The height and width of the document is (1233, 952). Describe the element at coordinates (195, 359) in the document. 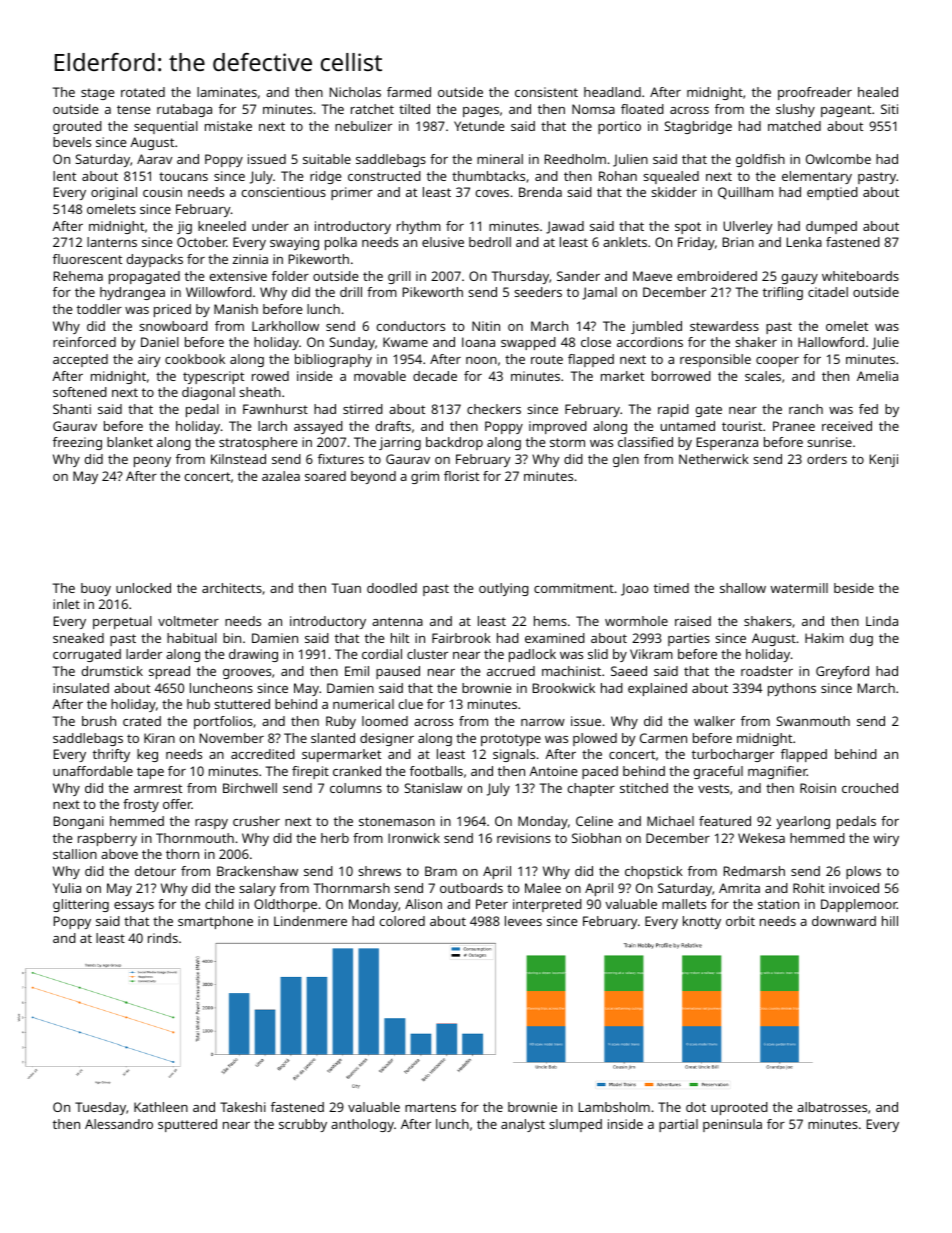

I see `cookbook` at that location.
